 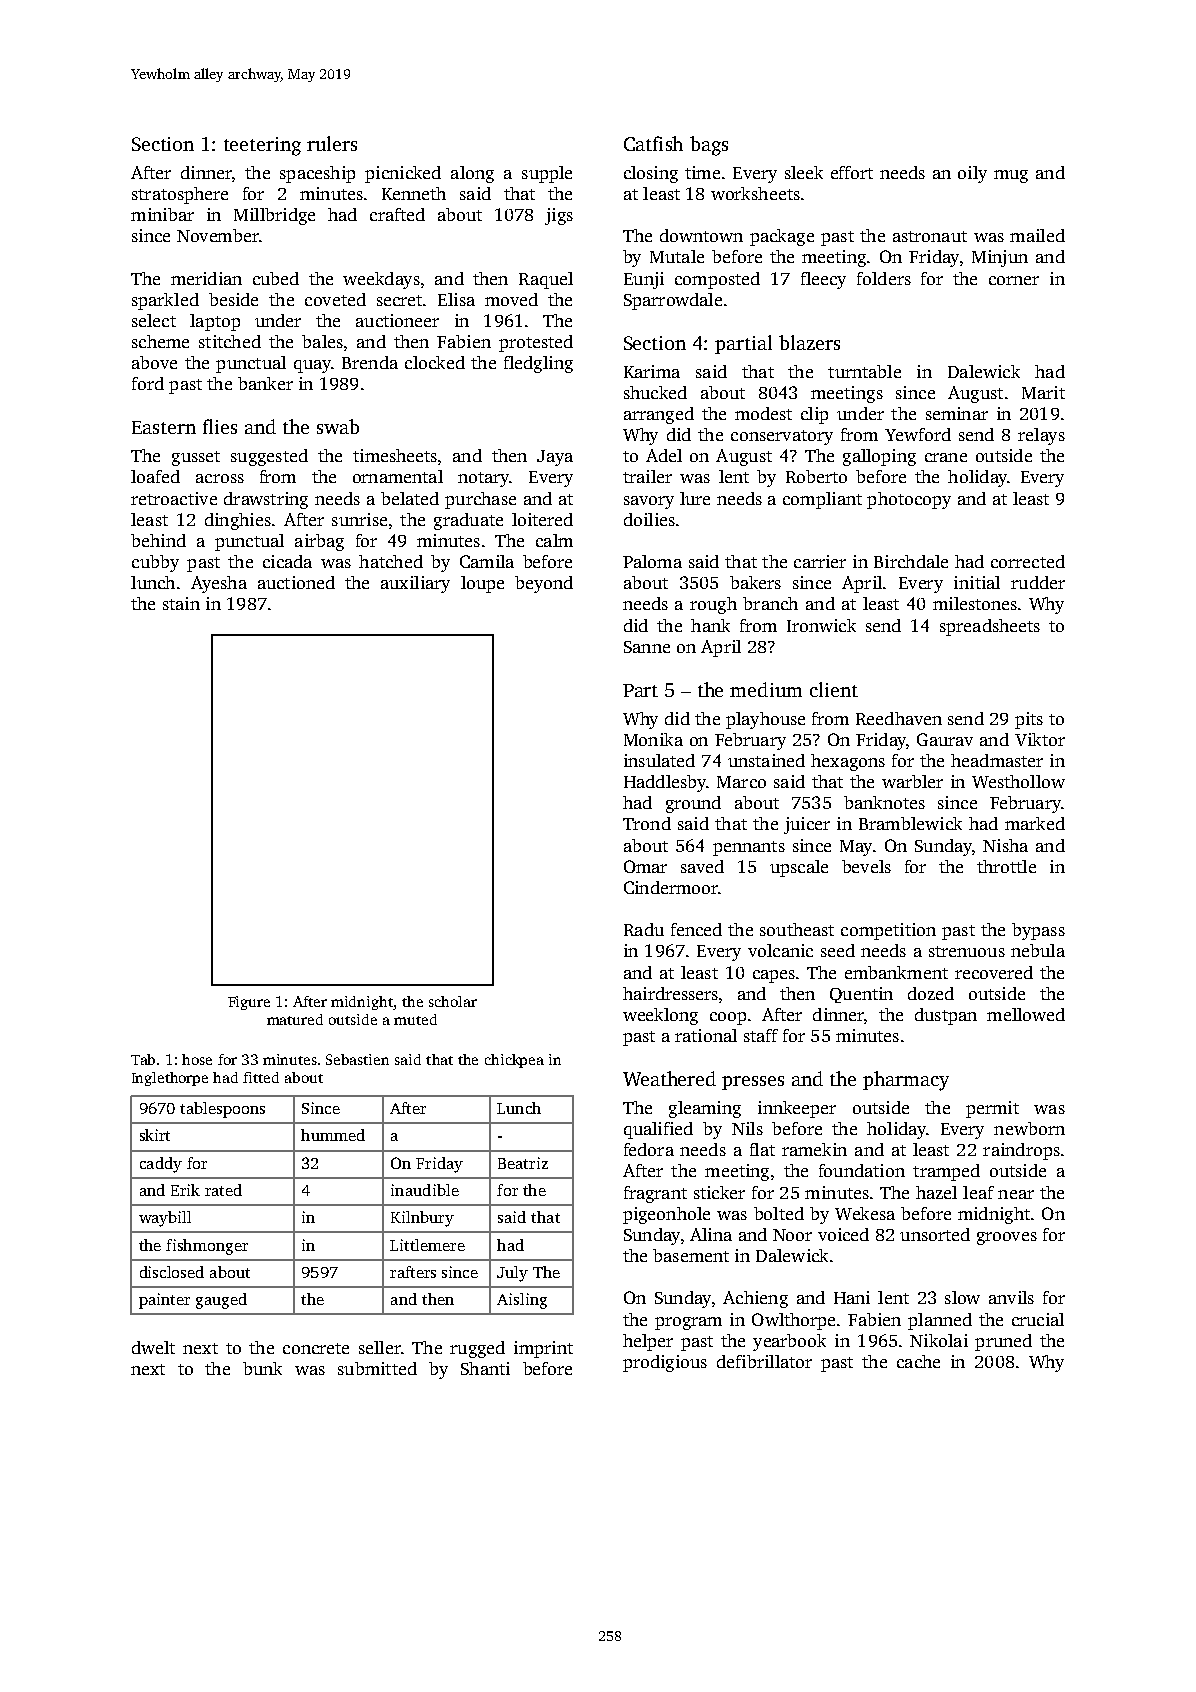 I want to click on oily, so click(x=972, y=174).
